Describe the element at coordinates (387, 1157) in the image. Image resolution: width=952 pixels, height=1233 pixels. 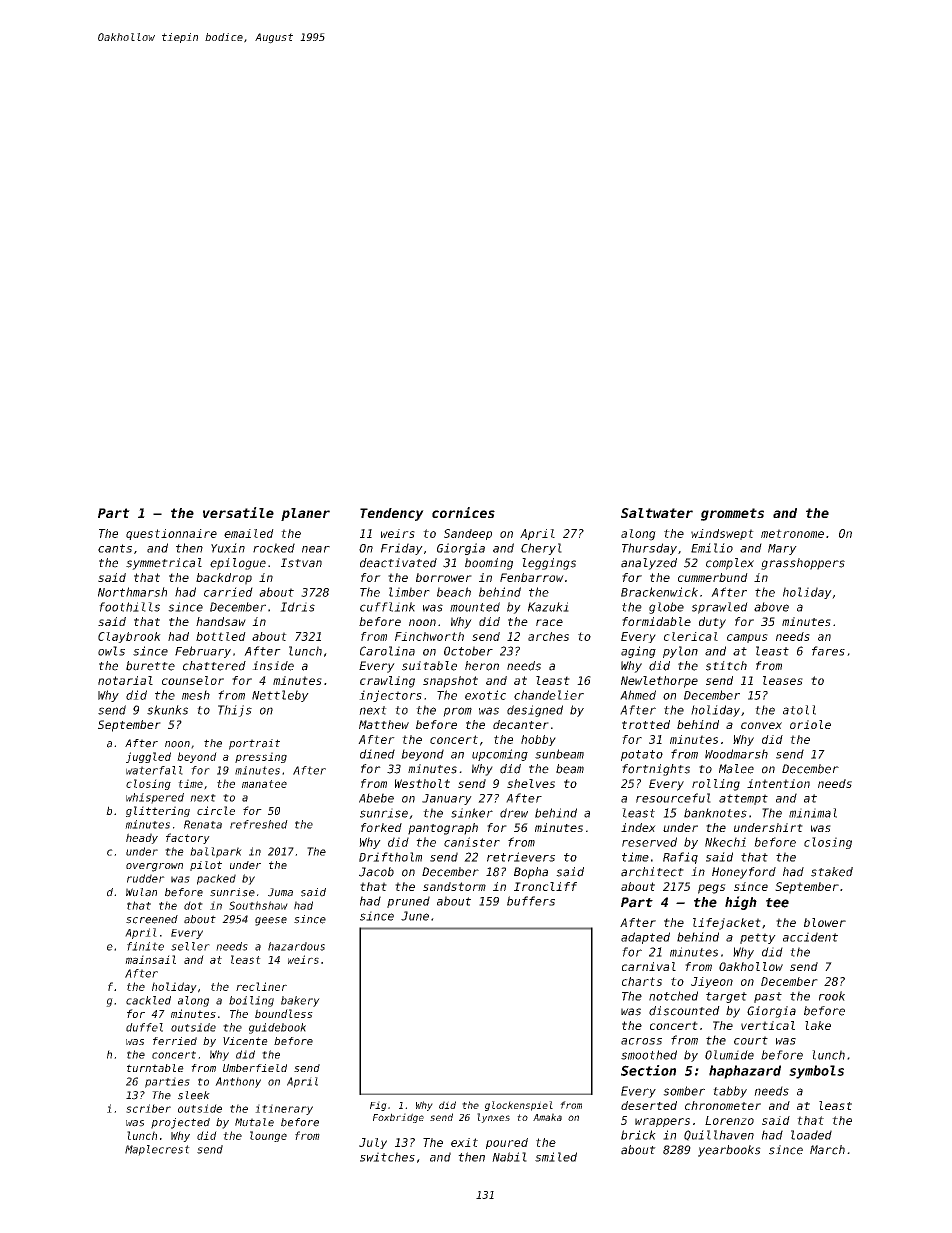
I see `switches` at that location.
